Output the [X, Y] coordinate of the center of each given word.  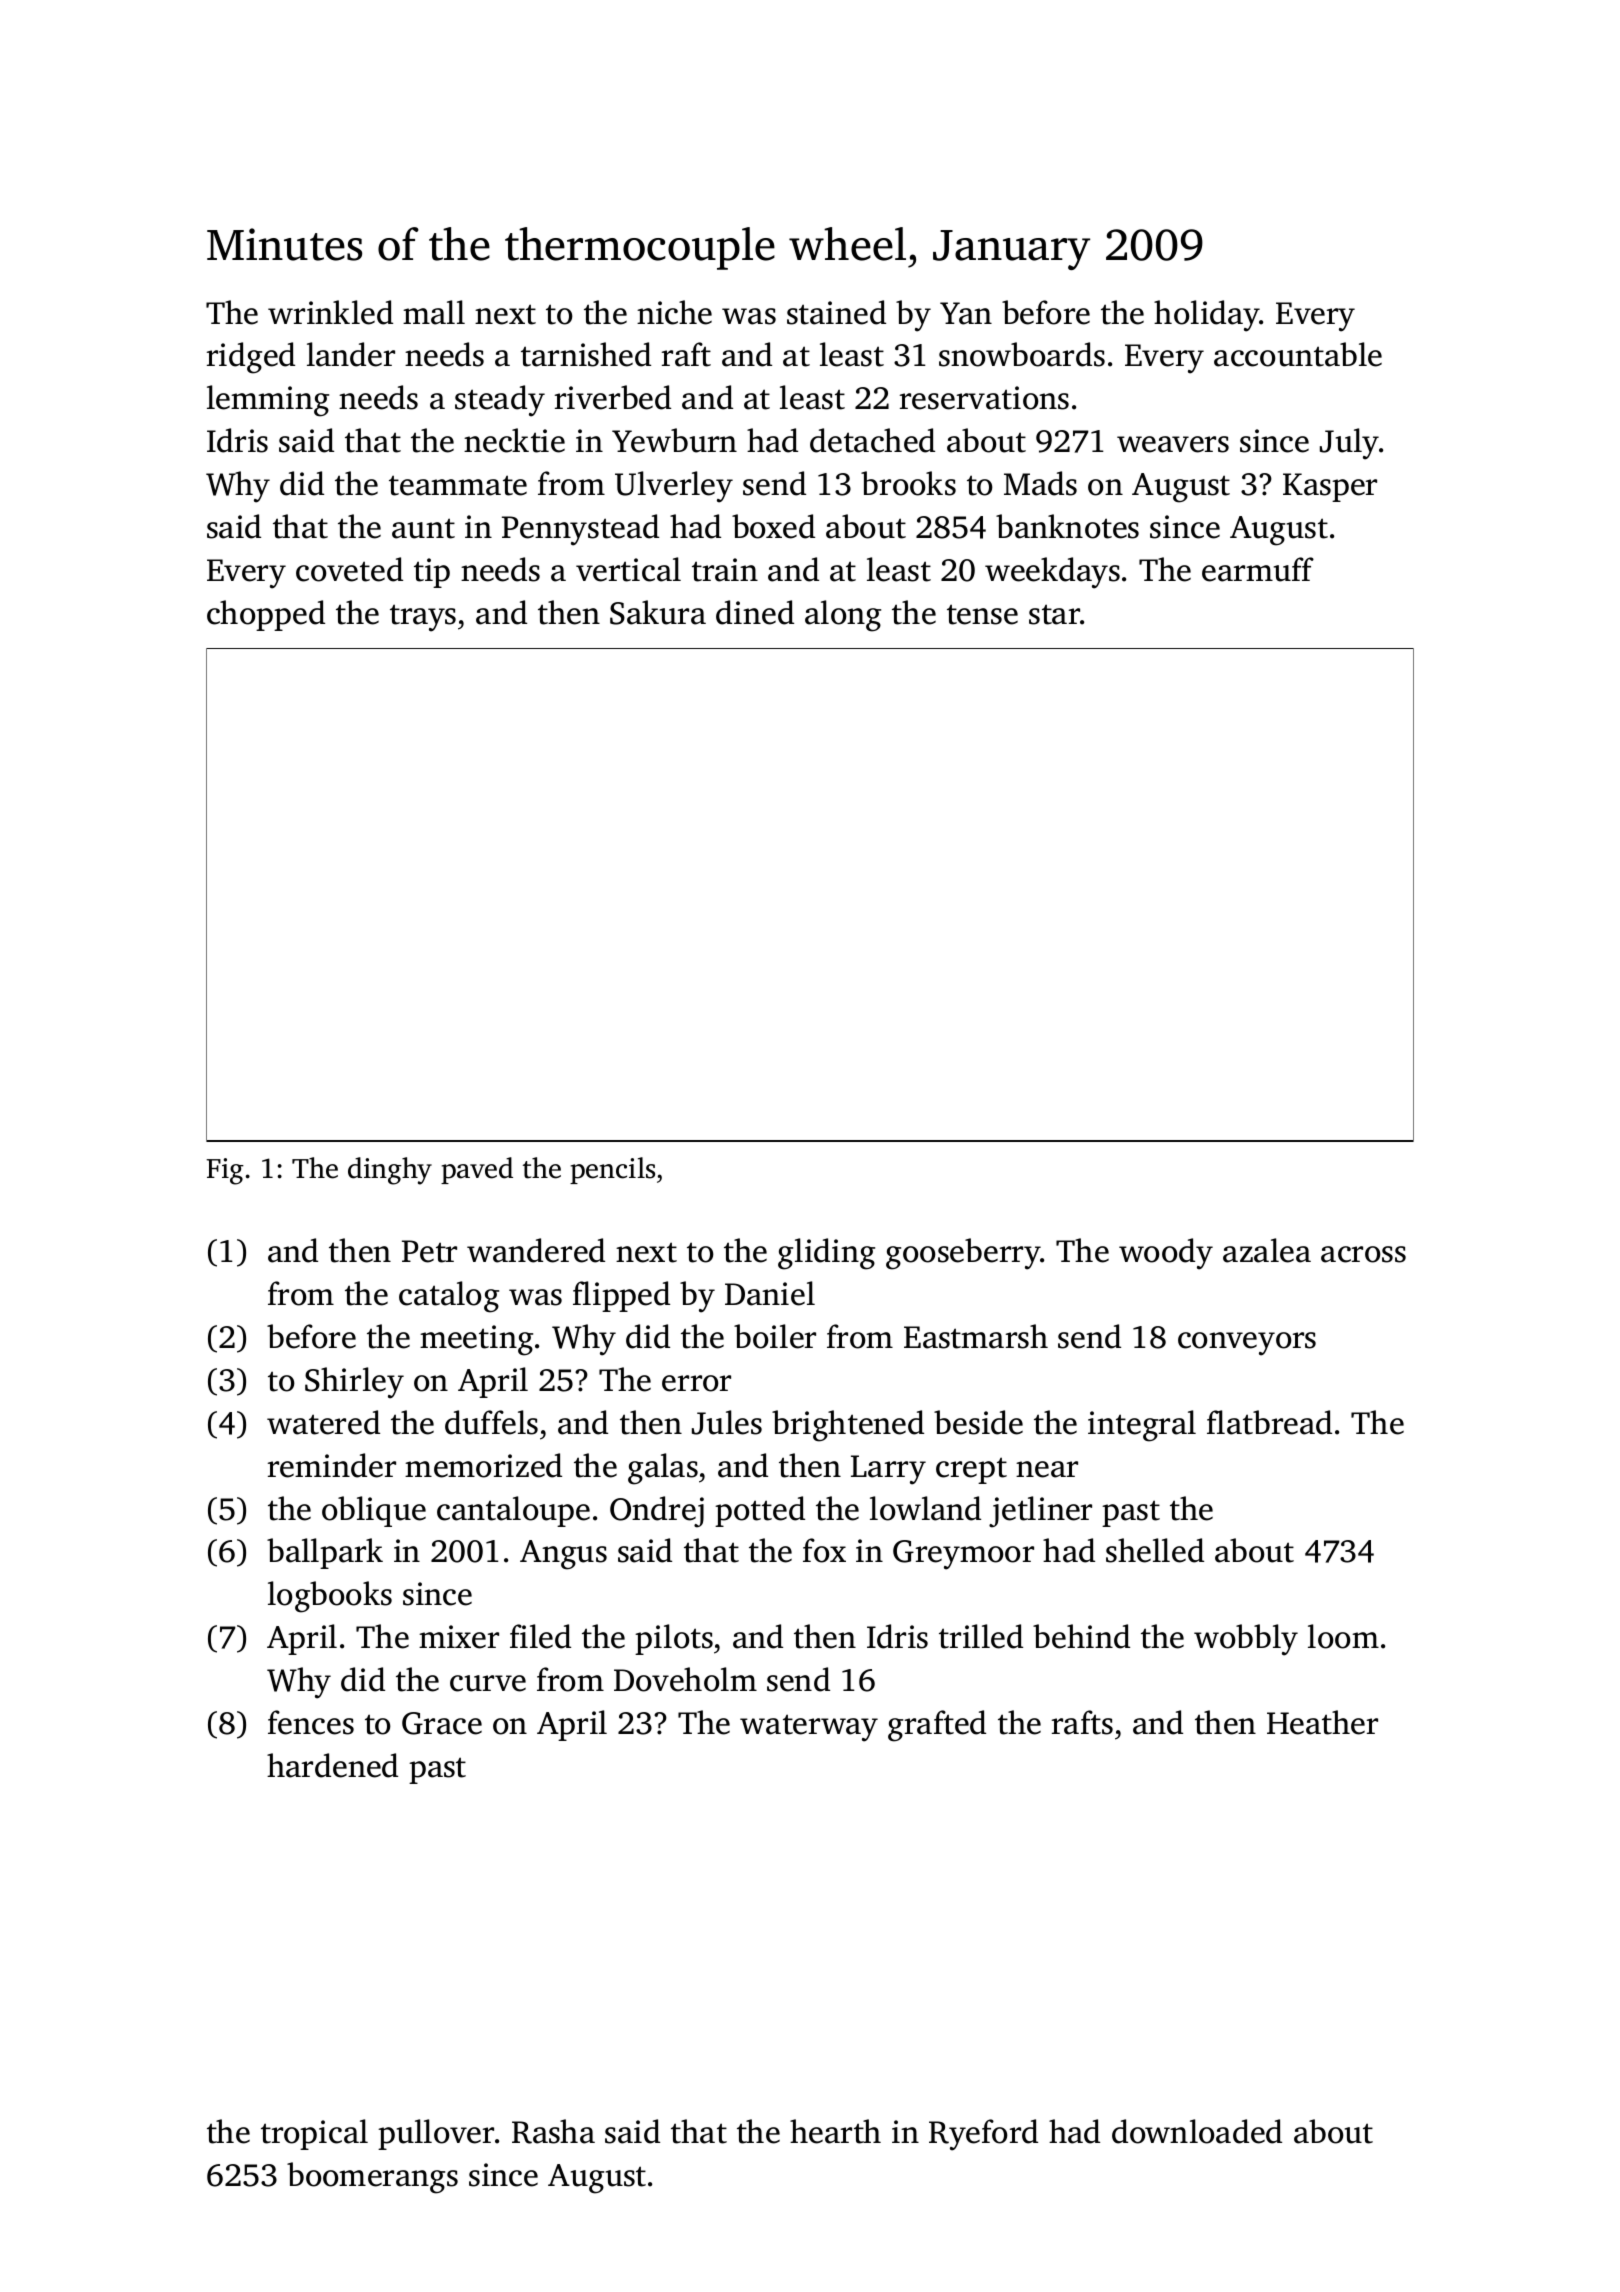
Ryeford [983, 2135]
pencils [612, 1170]
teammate [458, 485]
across [1363, 1254]
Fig [225, 1171]
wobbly [1246, 1640]
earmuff [1258, 569]
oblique [374, 1511]
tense [982, 614]
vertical [628, 569]
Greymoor [963, 1555]
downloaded [1197, 2131]
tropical [314, 2134]
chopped [266, 615]
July [1349, 444]
